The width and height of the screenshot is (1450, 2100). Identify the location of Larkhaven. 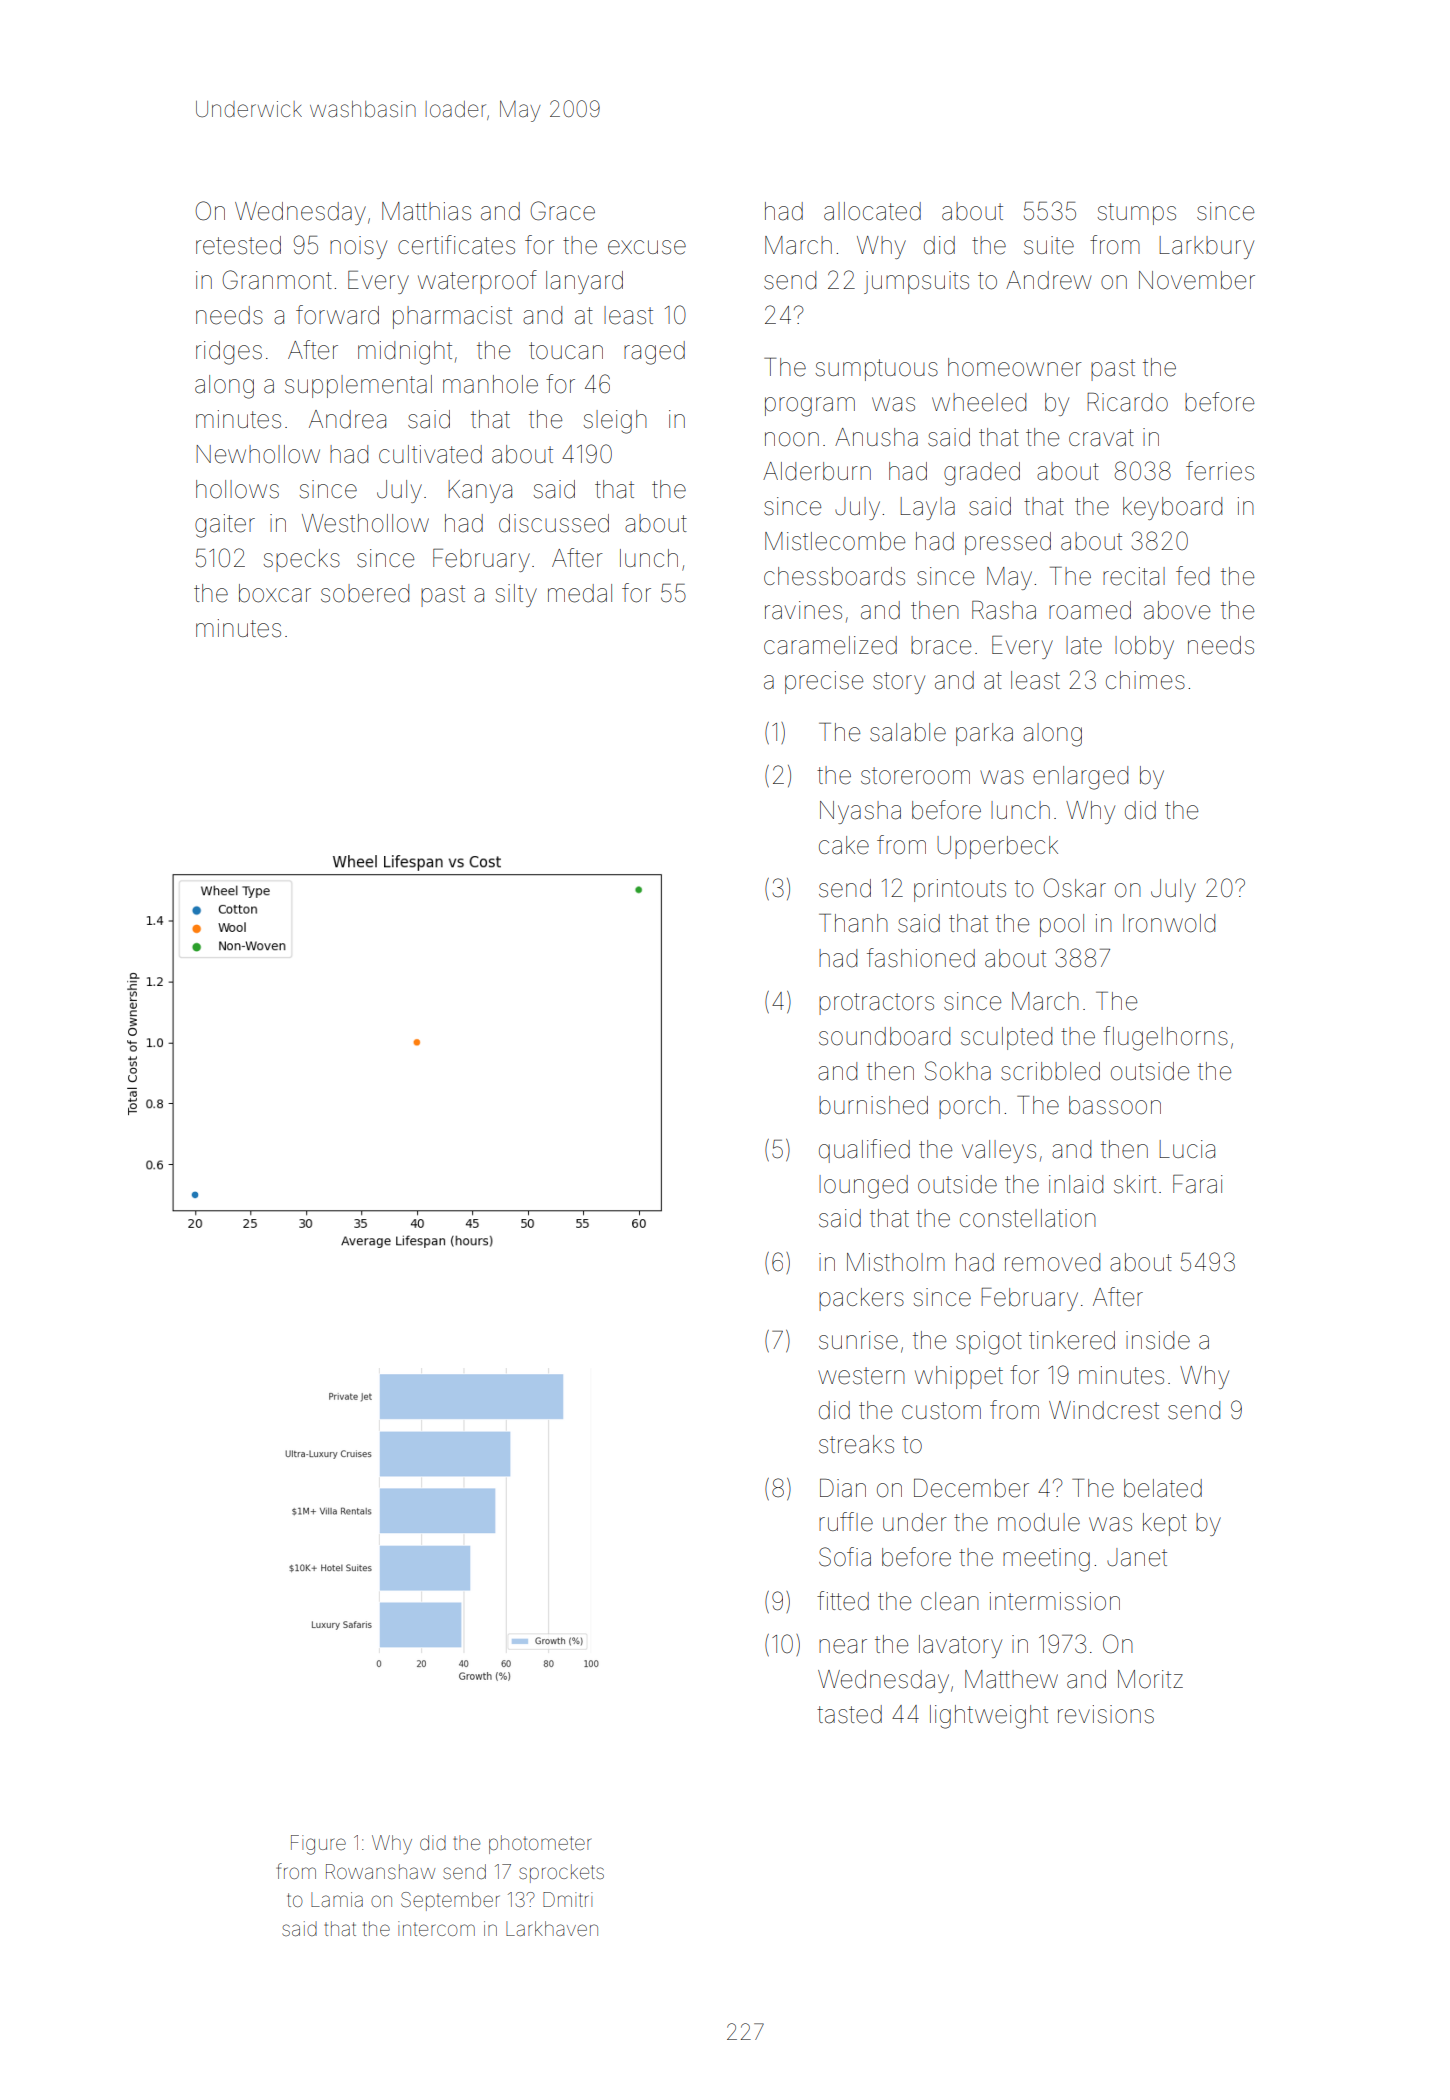
(552, 1928).
